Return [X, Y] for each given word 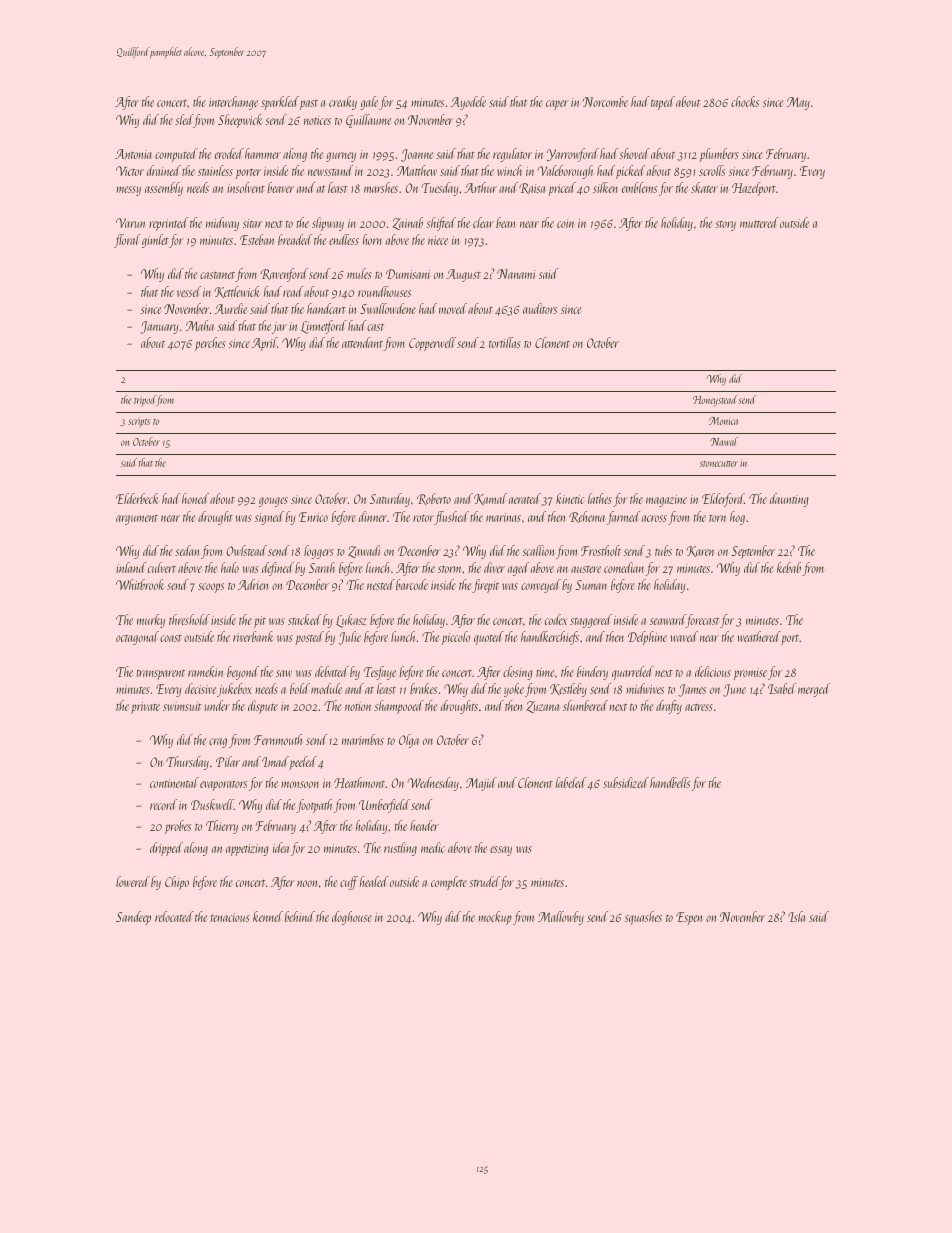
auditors [540, 308]
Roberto [434, 499]
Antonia [133, 154]
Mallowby [561, 918]
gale [369, 103]
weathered [759, 636]
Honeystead [715, 401]
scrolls [712, 170]
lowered [133, 881]
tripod [145, 400]
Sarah [322, 567]
